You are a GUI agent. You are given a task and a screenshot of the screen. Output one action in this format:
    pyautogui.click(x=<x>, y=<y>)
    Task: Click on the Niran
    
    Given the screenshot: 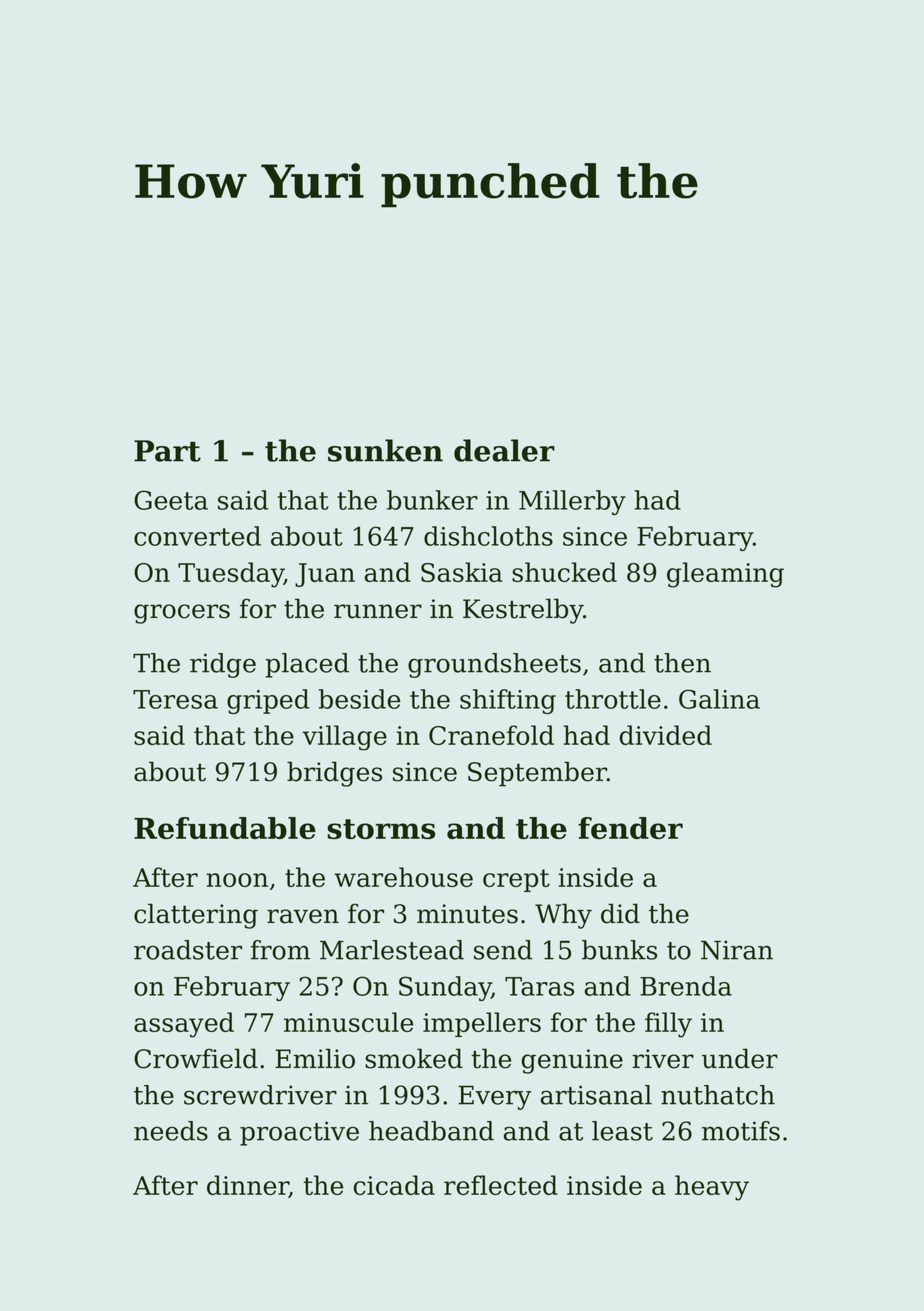 What is the action you would take?
    pyautogui.click(x=737, y=950)
